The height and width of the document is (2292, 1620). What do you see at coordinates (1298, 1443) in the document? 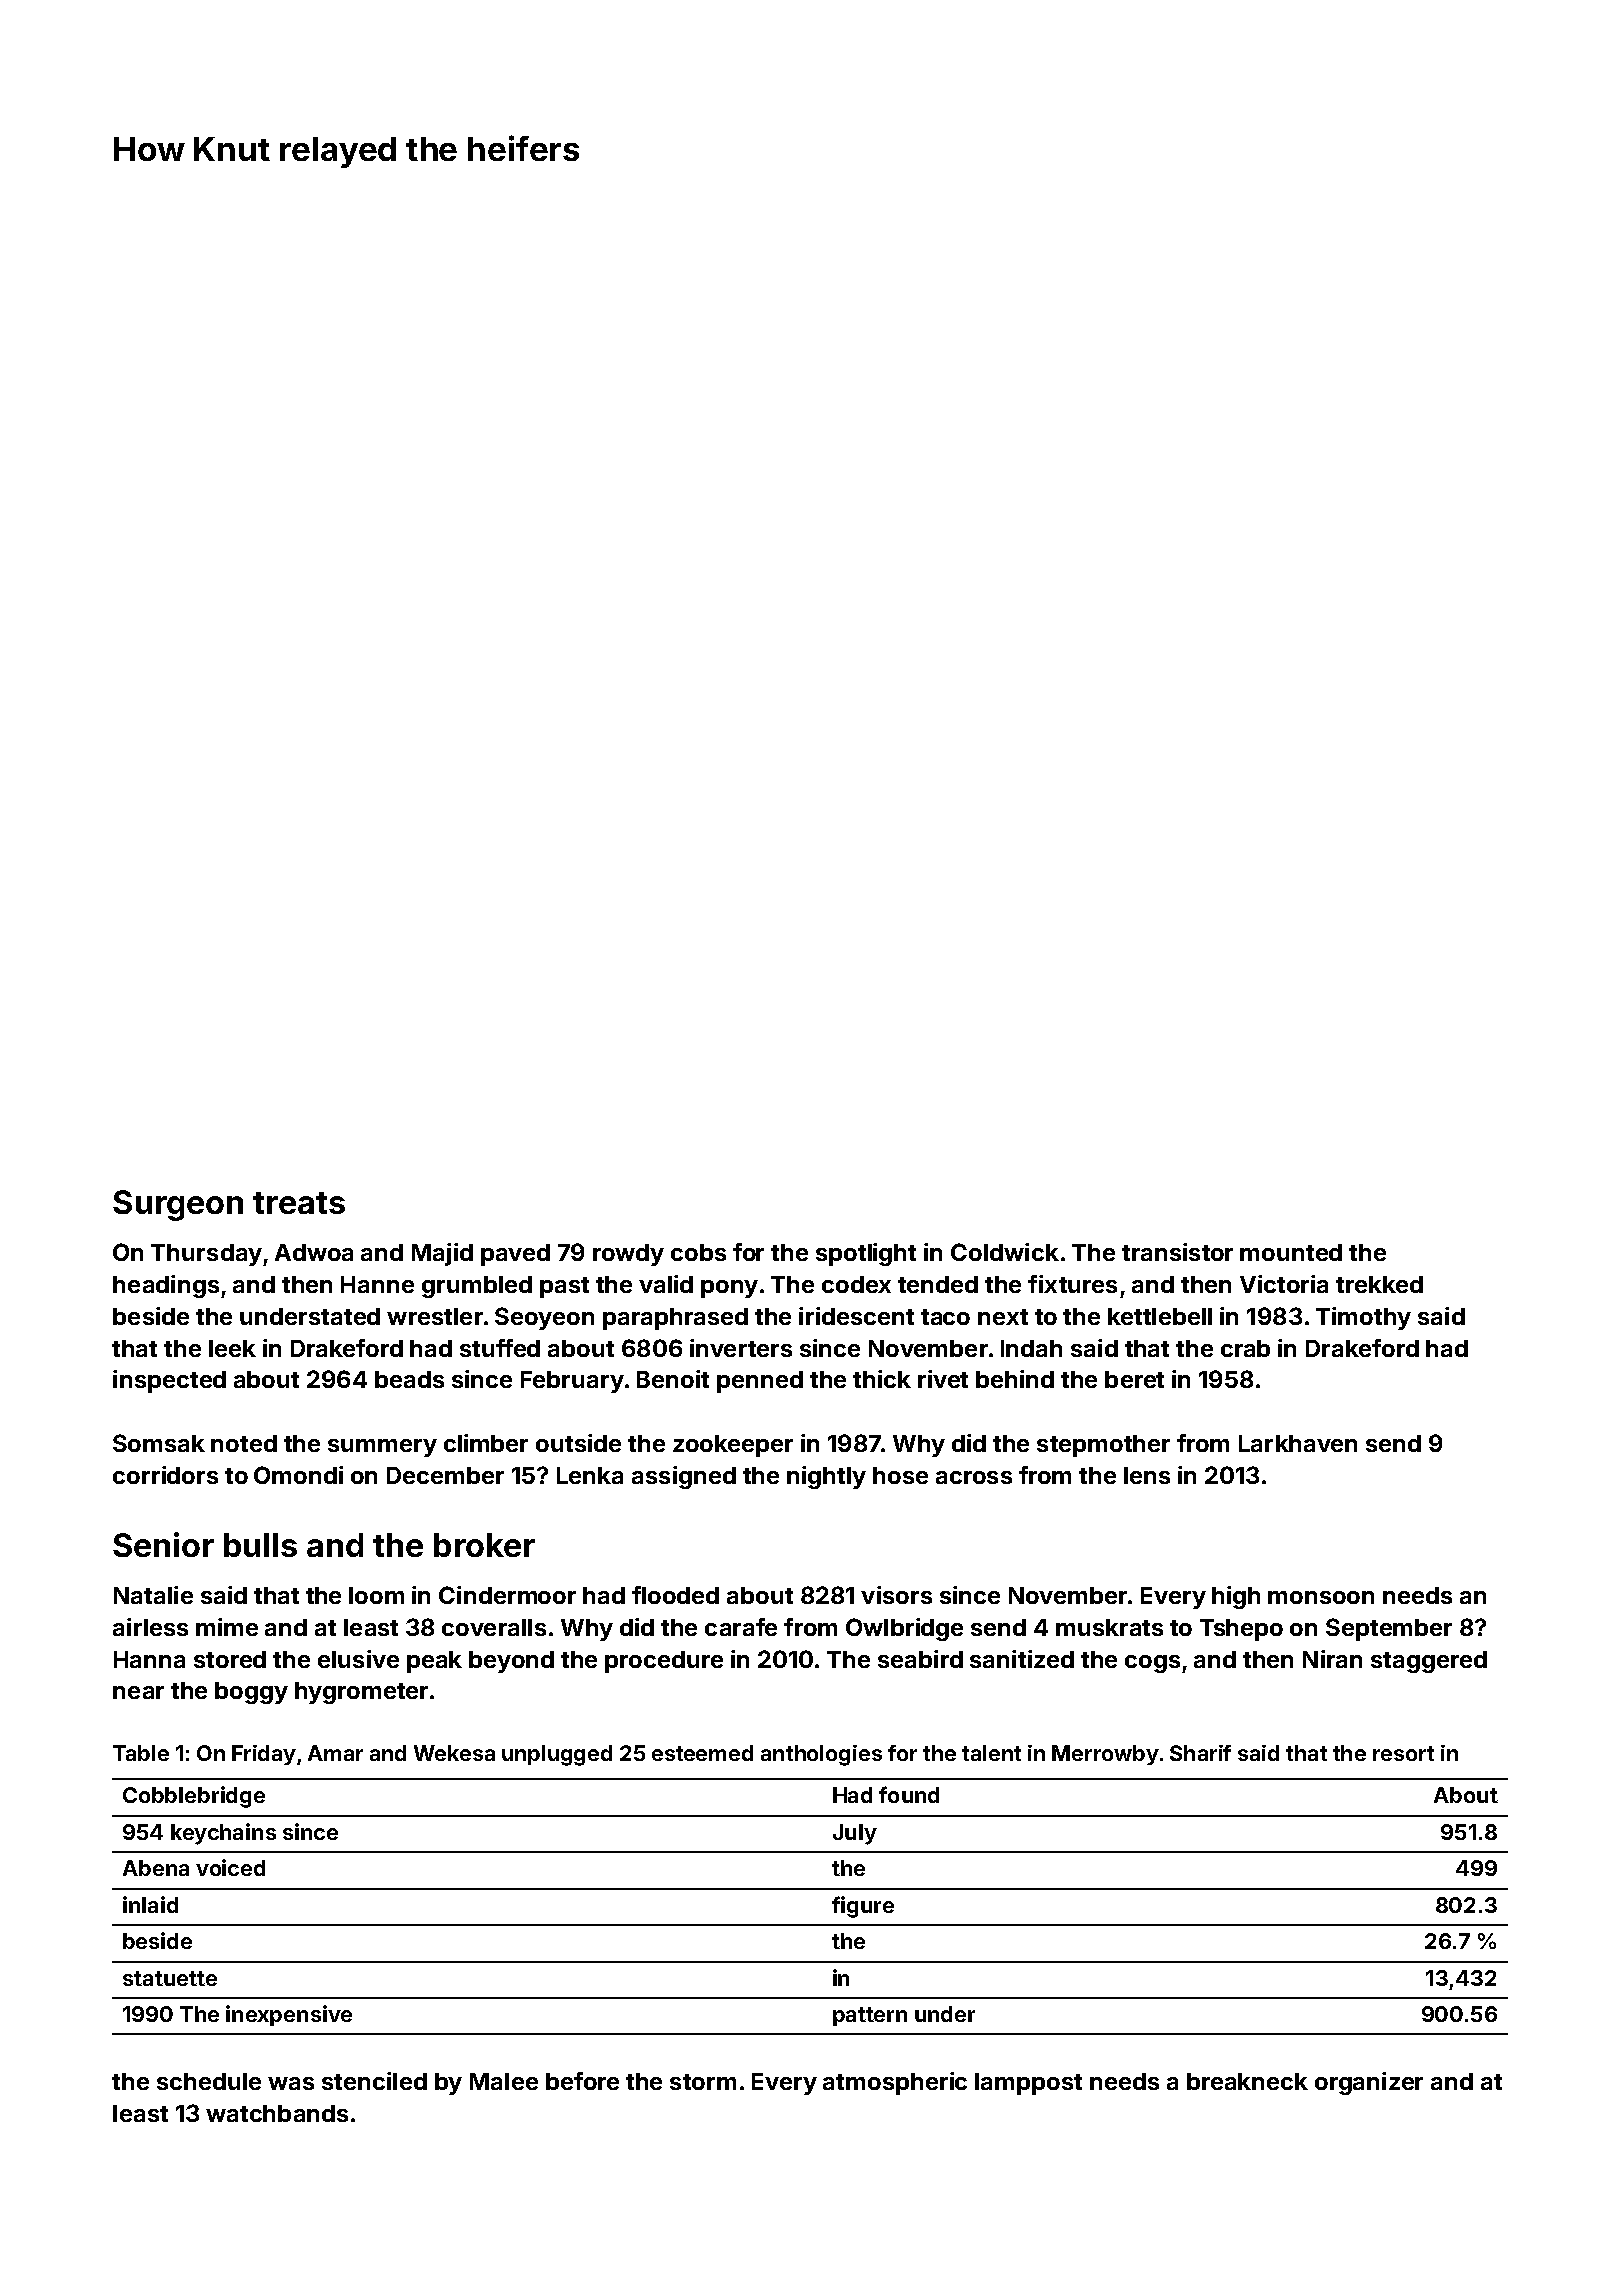
I see `Larkhaven` at bounding box center [1298, 1443].
